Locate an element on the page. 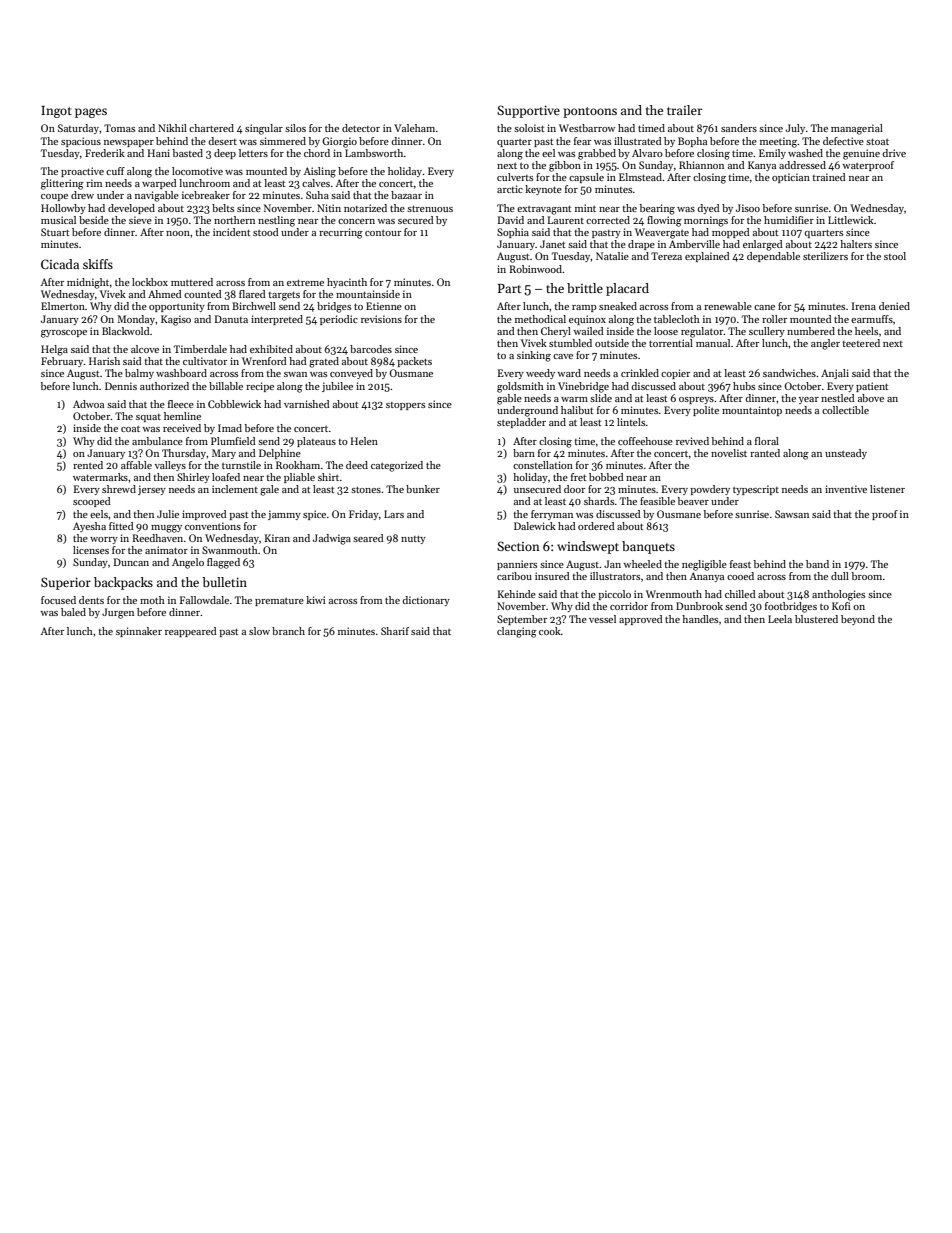  trailer is located at coordinates (684, 110).
